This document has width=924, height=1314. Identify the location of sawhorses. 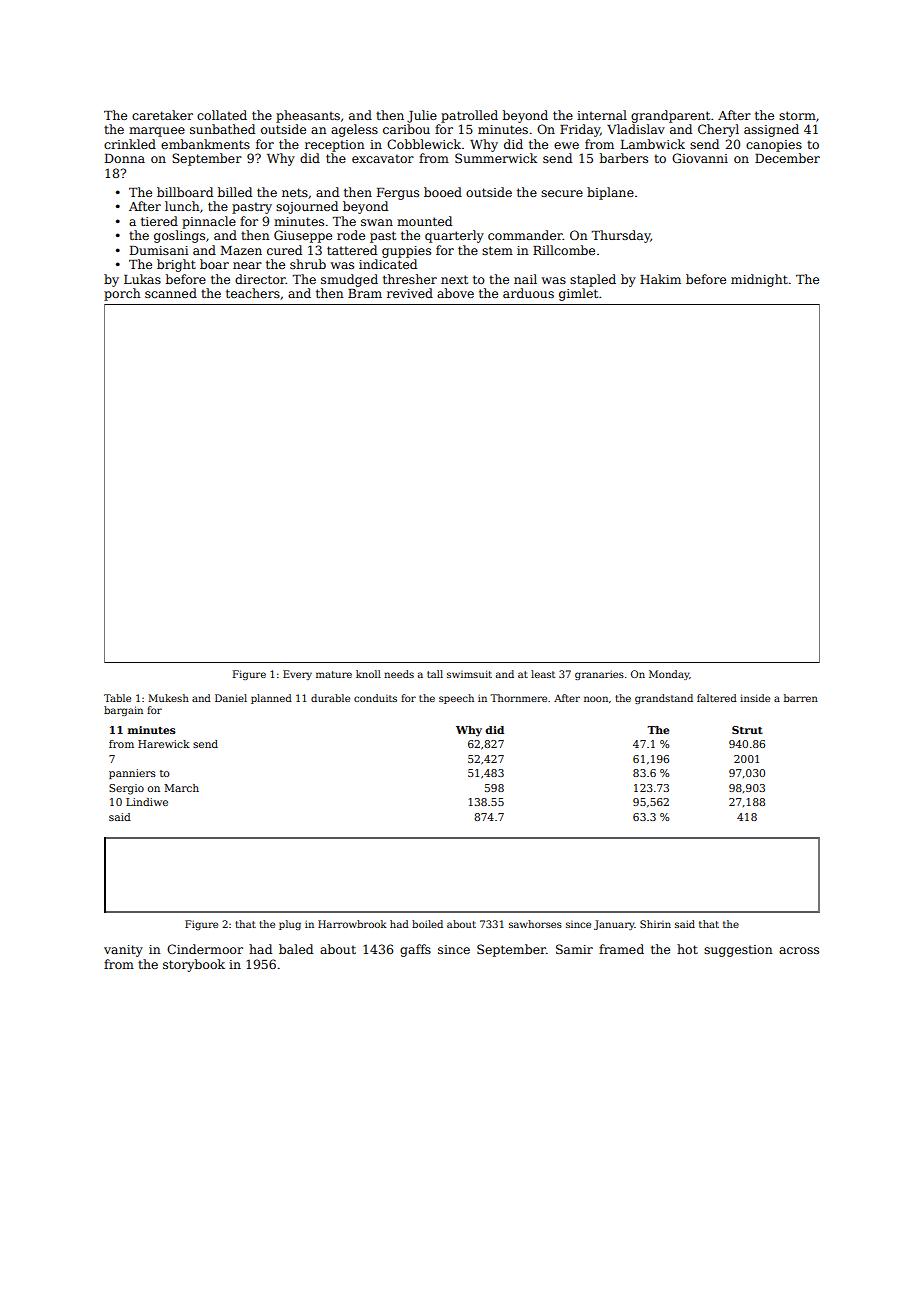
(535, 924).
